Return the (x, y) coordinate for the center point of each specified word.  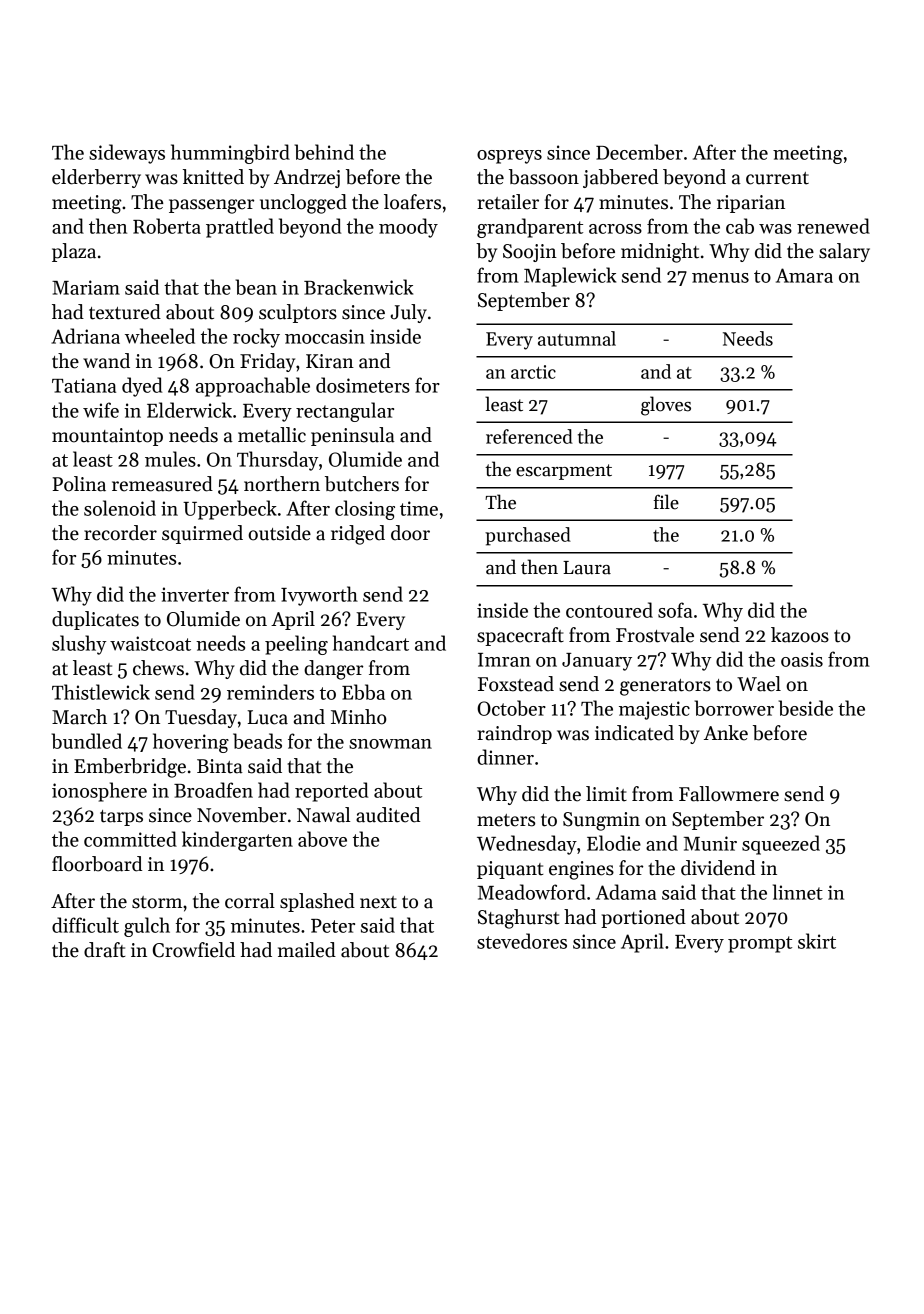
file (666, 502)
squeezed (781, 845)
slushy (79, 645)
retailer (508, 202)
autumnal (577, 338)
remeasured (162, 484)
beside (806, 708)
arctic (533, 372)
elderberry (96, 178)
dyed (142, 387)
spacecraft (520, 636)
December (639, 152)
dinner (505, 757)
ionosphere (99, 792)
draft (104, 950)
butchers (362, 484)
